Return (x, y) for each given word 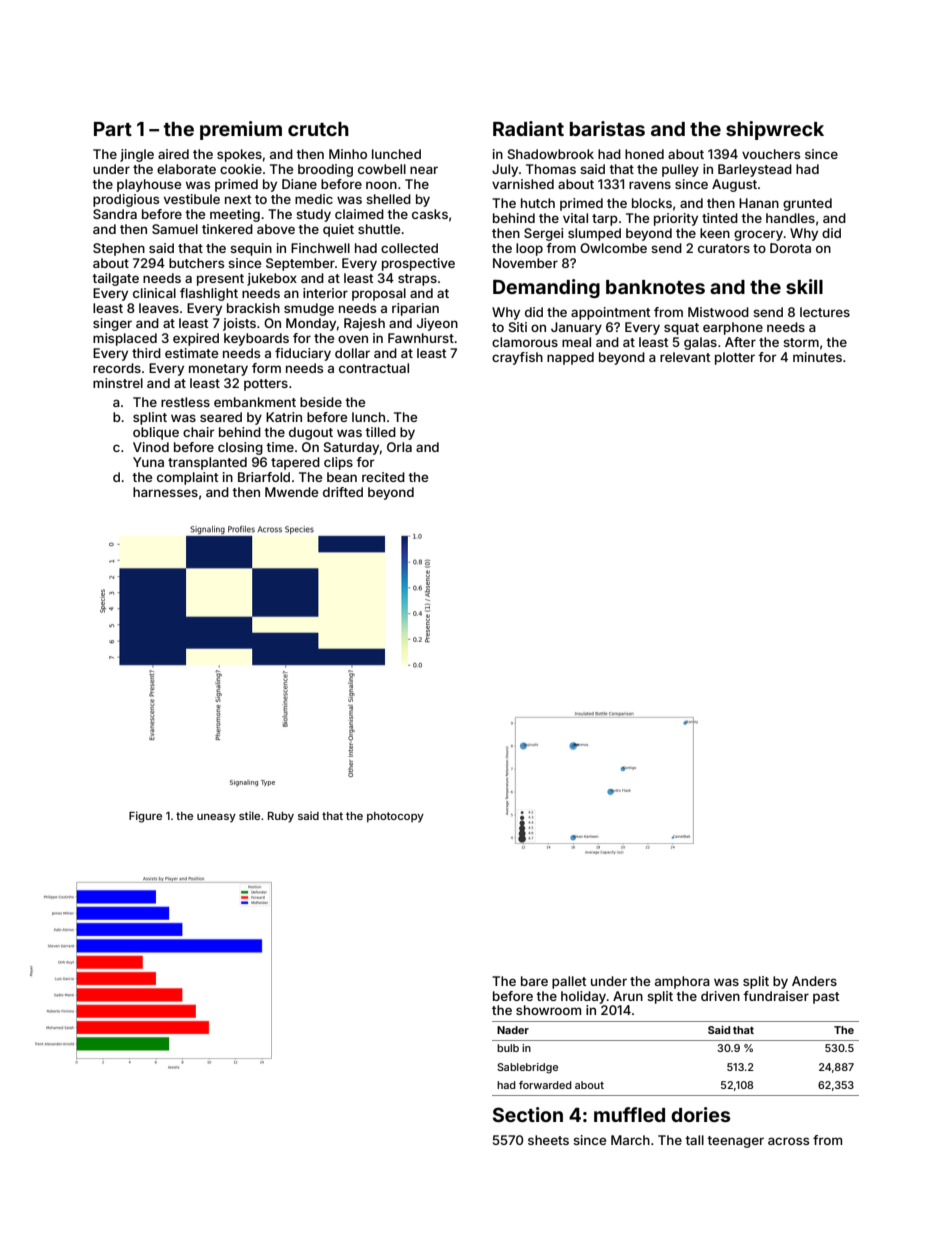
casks (430, 214)
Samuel (175, 229)
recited (383, 477)
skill (804, 286)
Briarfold (264, 477)
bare (534, 981)
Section (528, 1114)
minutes (817, 357)
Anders (814, 981)
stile (249, 815)
